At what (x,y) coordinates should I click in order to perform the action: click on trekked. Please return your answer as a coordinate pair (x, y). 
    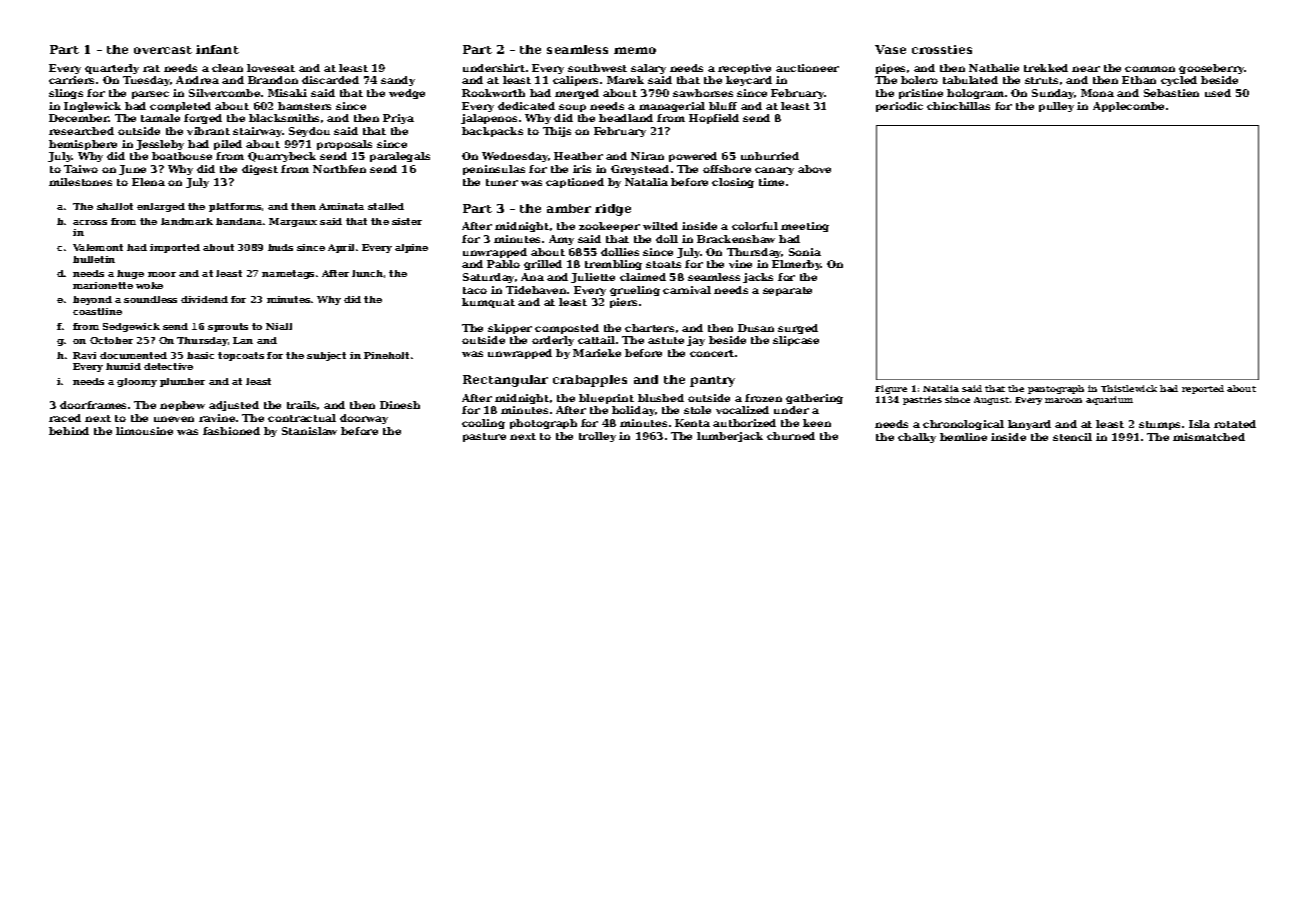
    Looking at the image, I should click on (1046, 68).
